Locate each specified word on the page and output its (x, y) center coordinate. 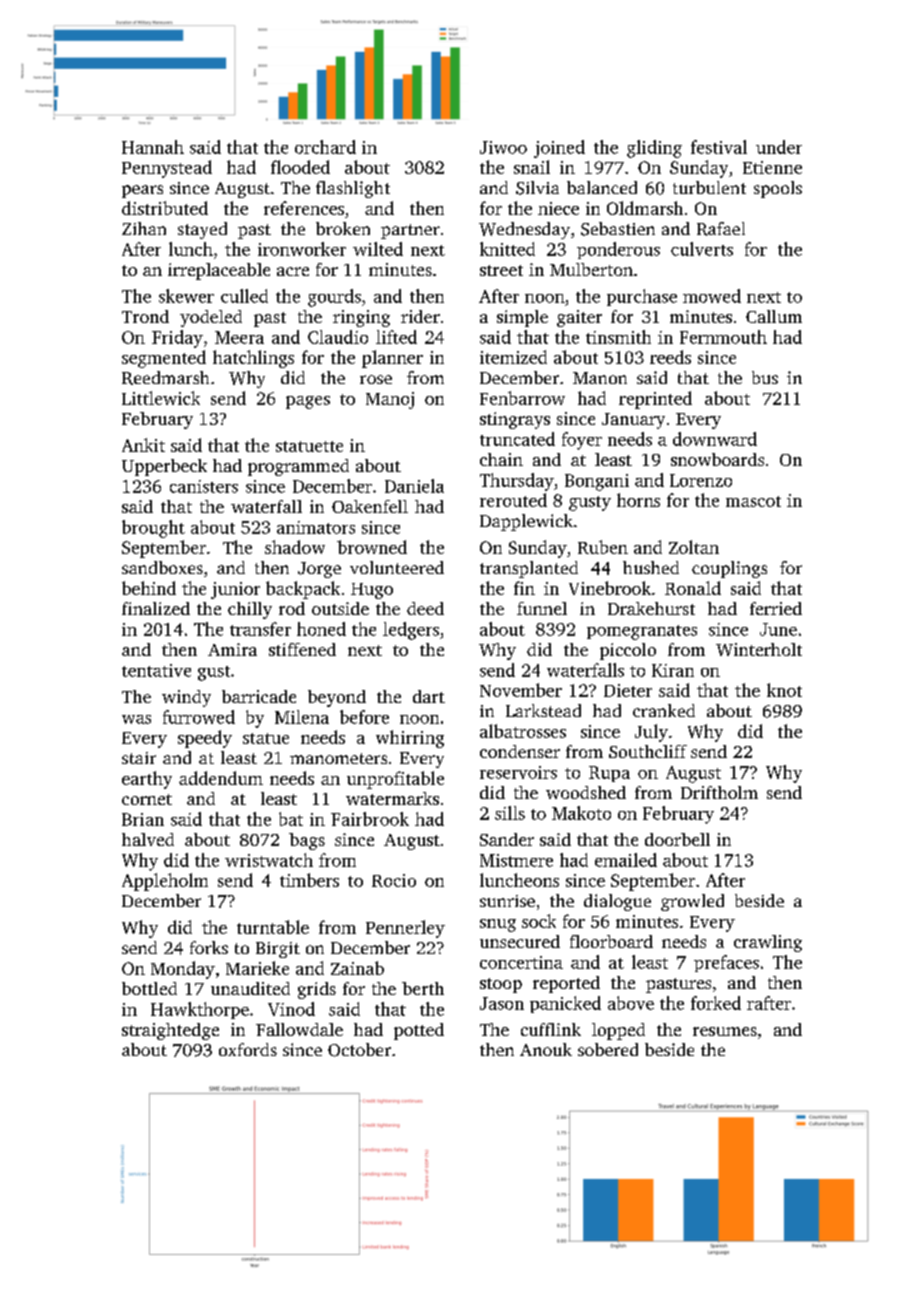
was (136, 719)
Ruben (603, 547)
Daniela (414, 486)
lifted (396, 337)
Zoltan (694, 547)
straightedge (170, 1031)
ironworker (302, 249)
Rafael (721, 229)
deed (425, 608)
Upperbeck (164, 467)
